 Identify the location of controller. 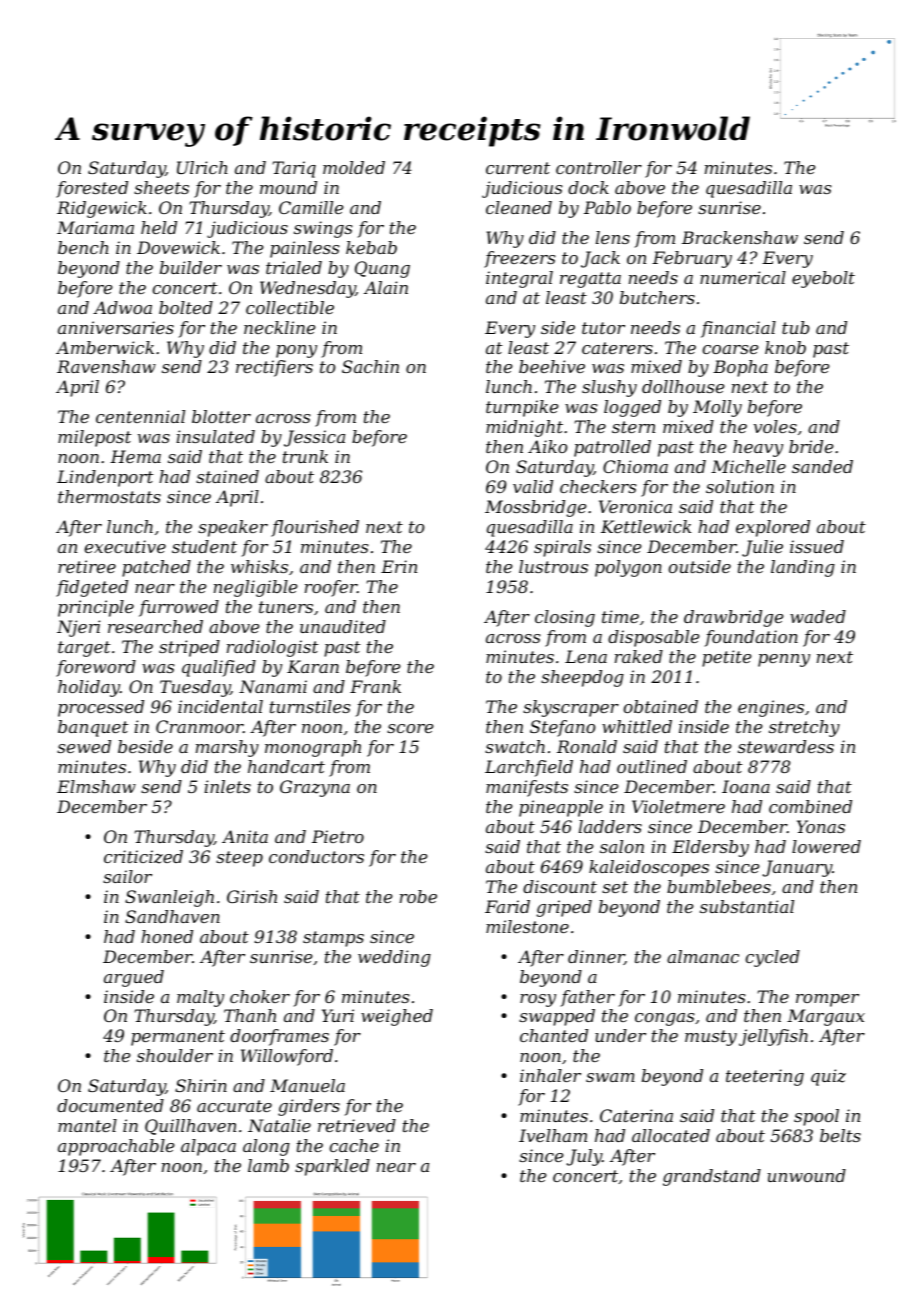
(599, 167).
